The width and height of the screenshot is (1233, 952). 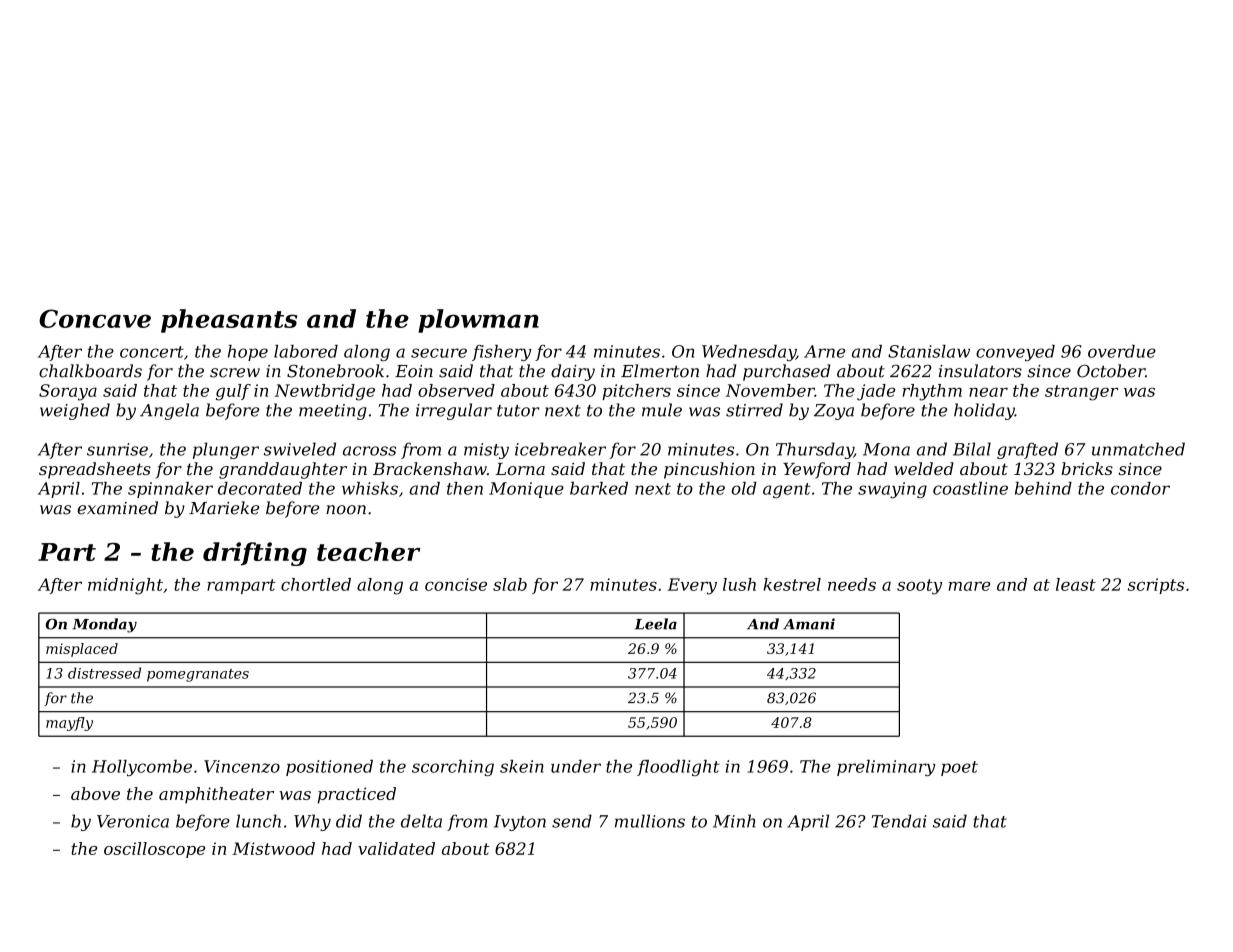 I want to click on mayfly, so click(x=69, y=724).
